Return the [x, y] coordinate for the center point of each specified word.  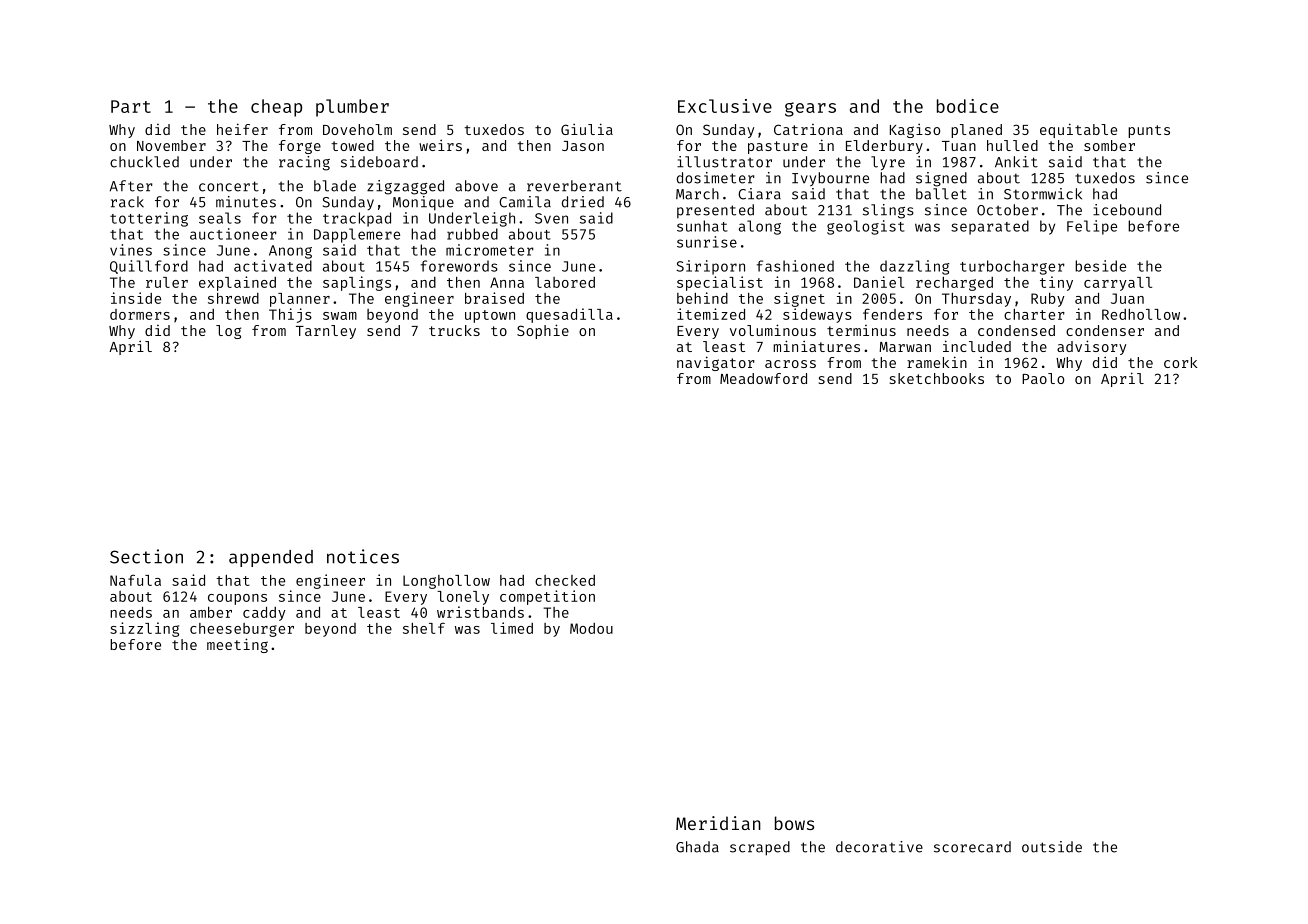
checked [565, 580]
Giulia [587, 129]
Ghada [697, 847]
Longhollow [446, 582]
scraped [760, 848]
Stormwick [1043, 194]
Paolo [1043, 378]
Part [131, 106]
